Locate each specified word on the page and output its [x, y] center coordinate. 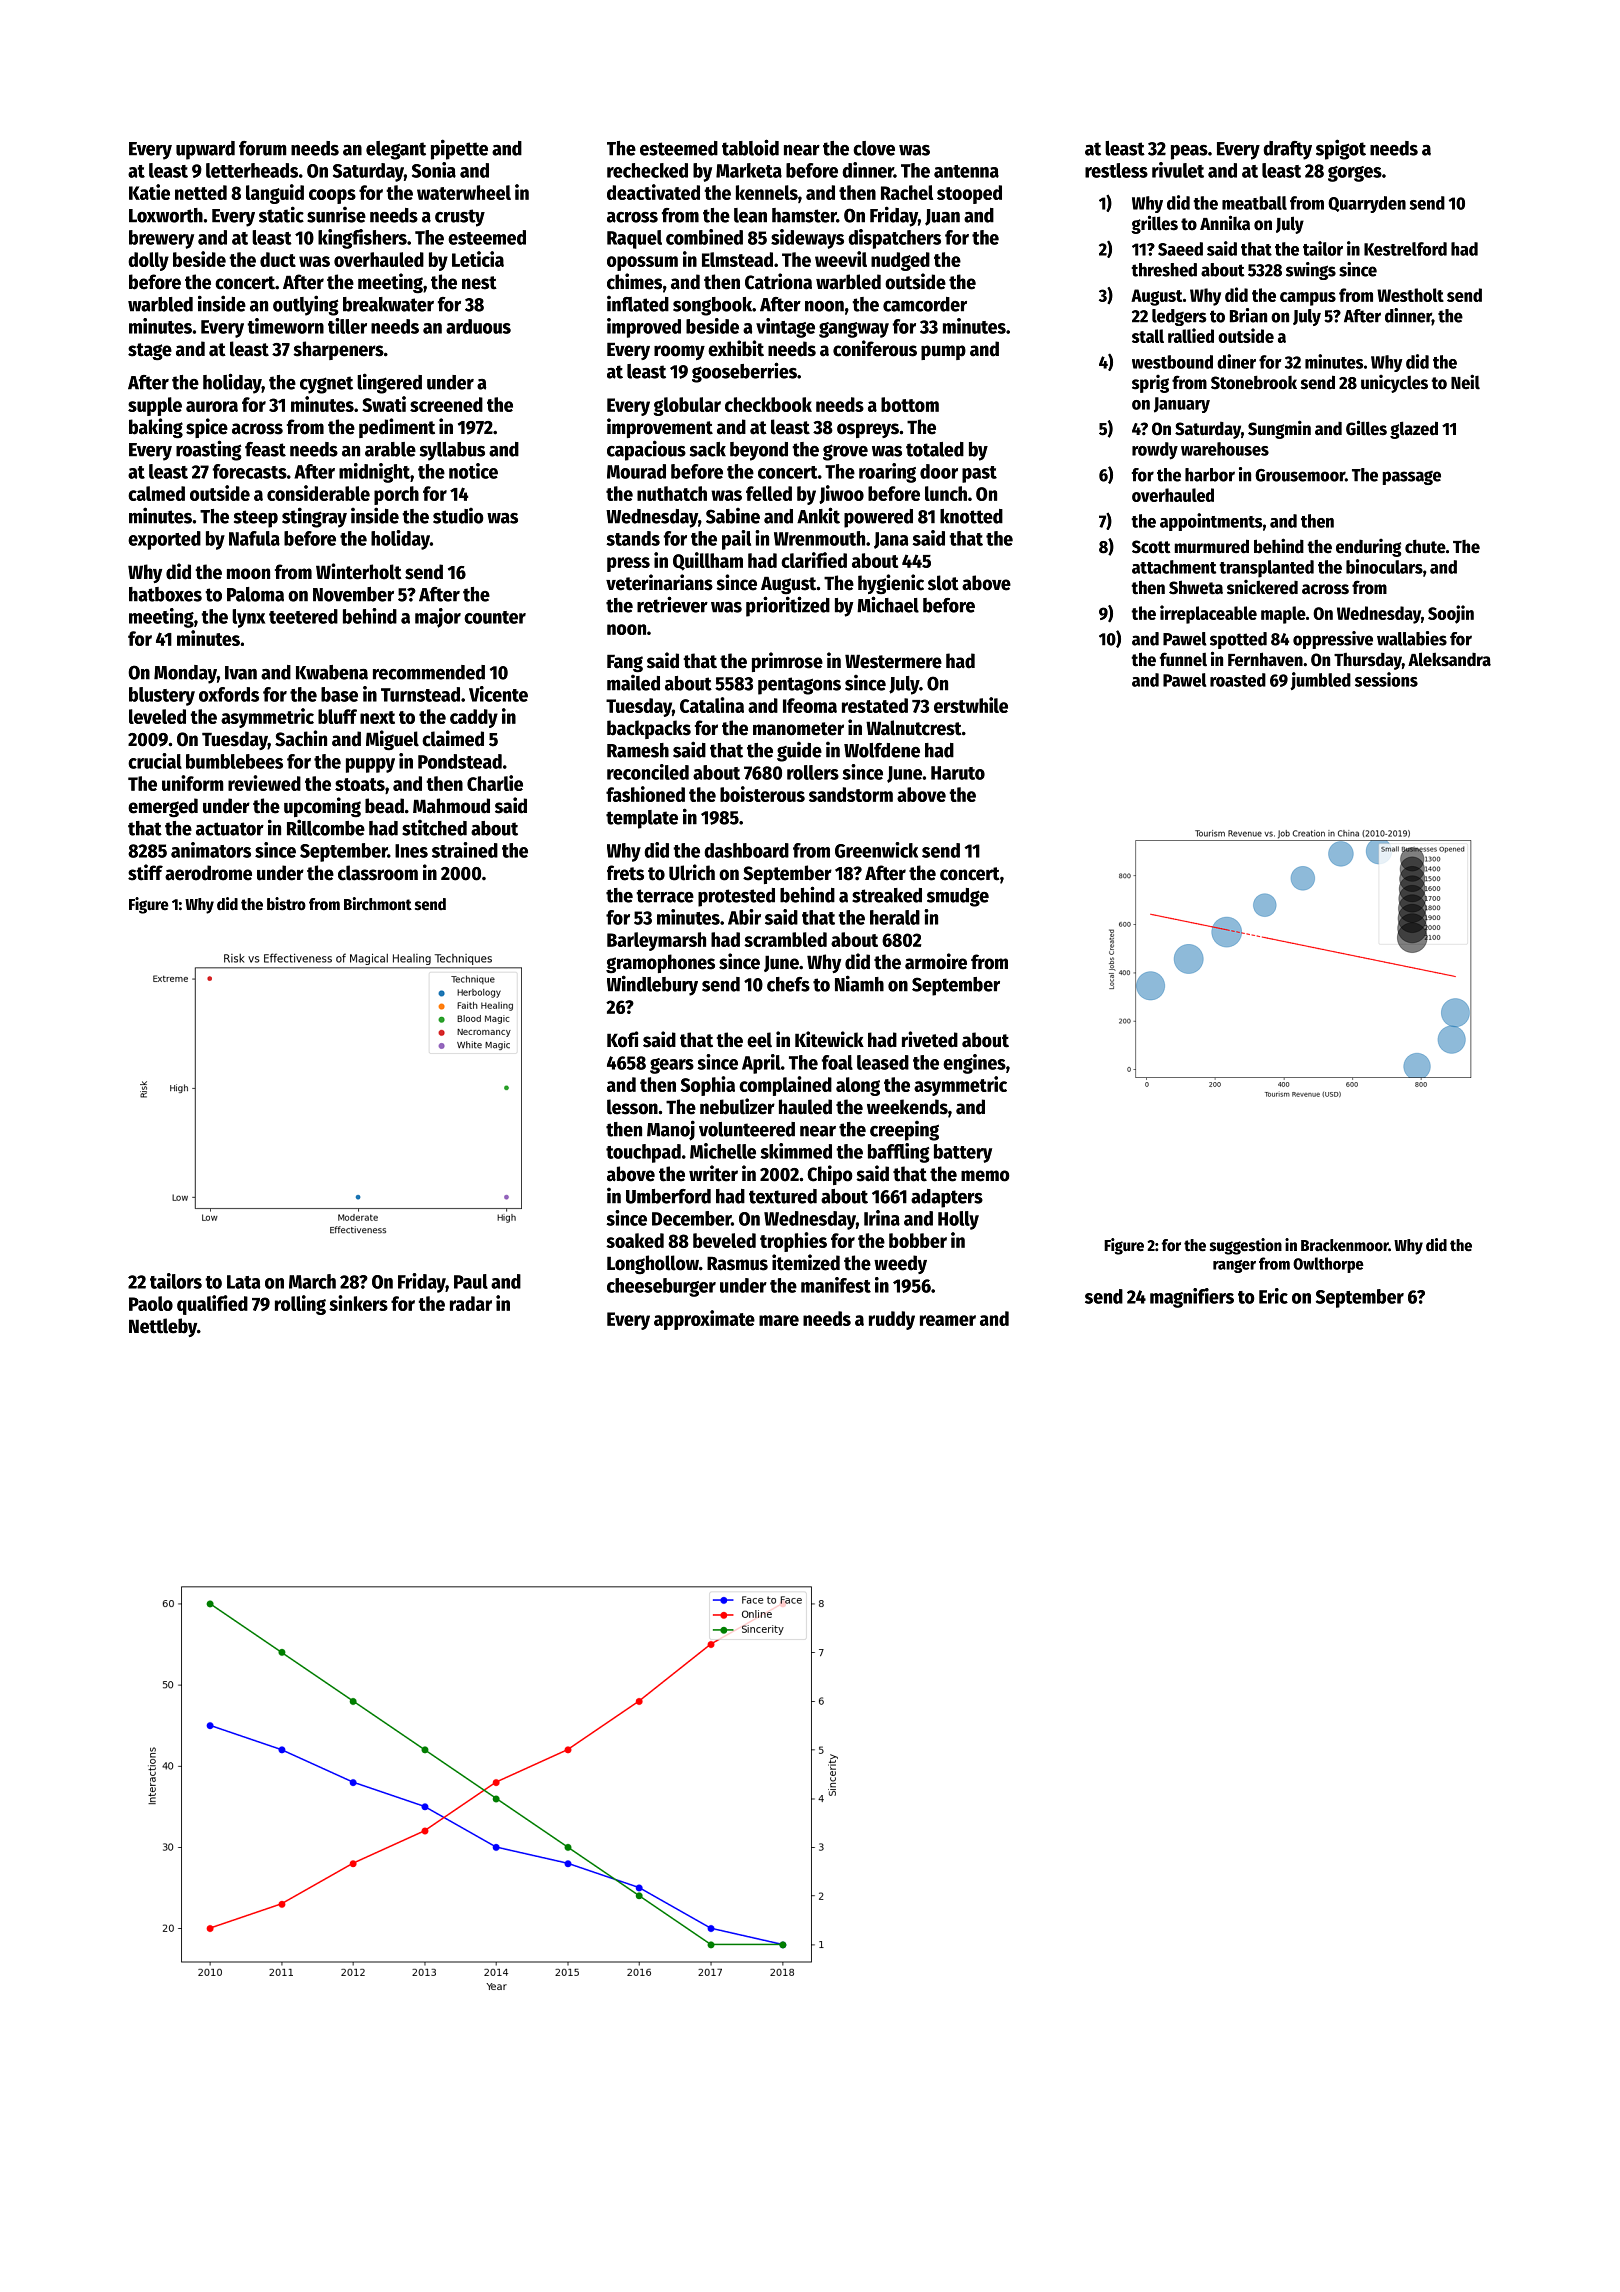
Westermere [893, 661]
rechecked [647, 170]
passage [1411, 478]
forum [263, 148]
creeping [904, 1131]
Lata [243, 1282]
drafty [1287, 150]
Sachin [301, 738]
